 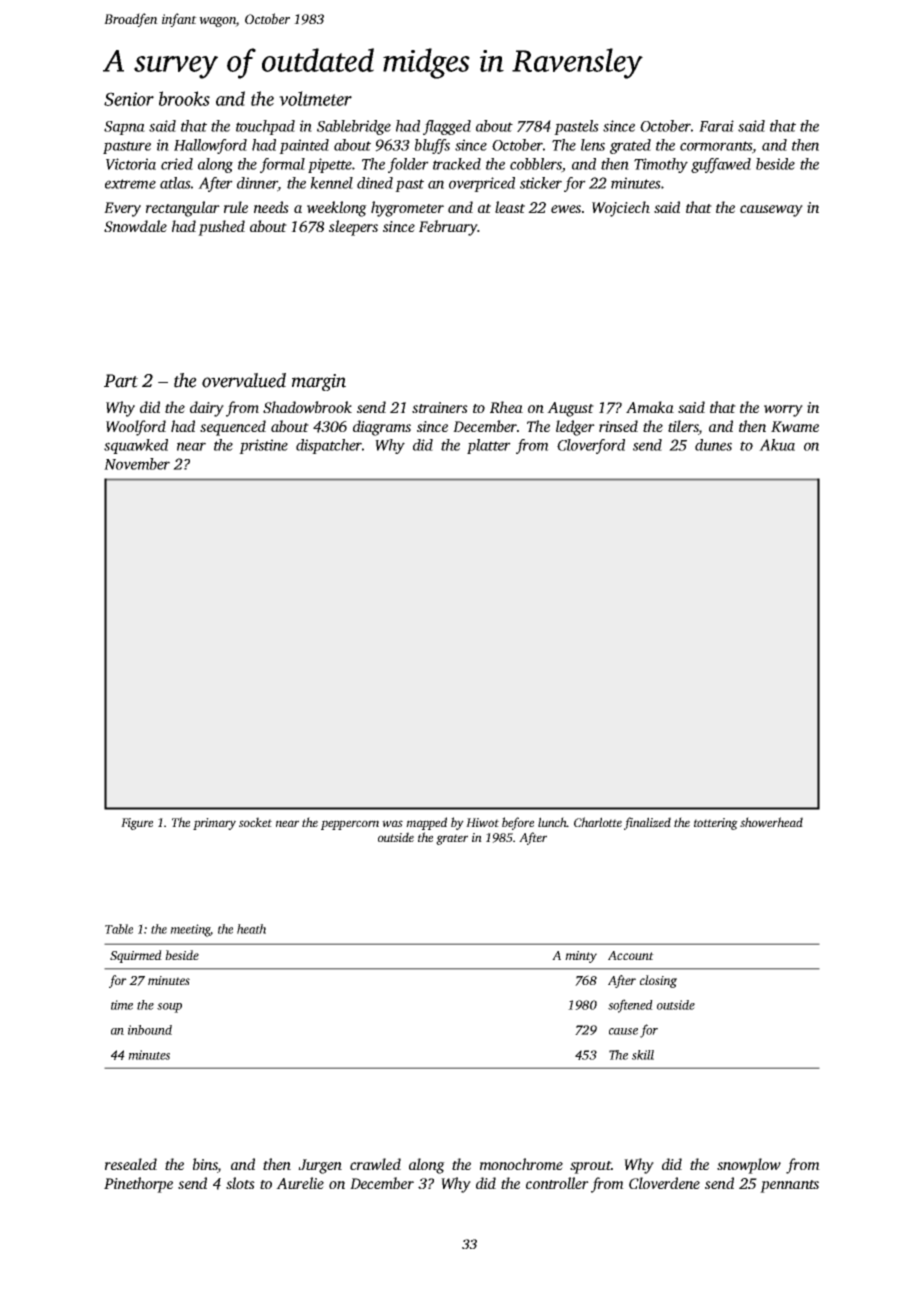 I want to click on tottering, so click(x=716, y=824).
